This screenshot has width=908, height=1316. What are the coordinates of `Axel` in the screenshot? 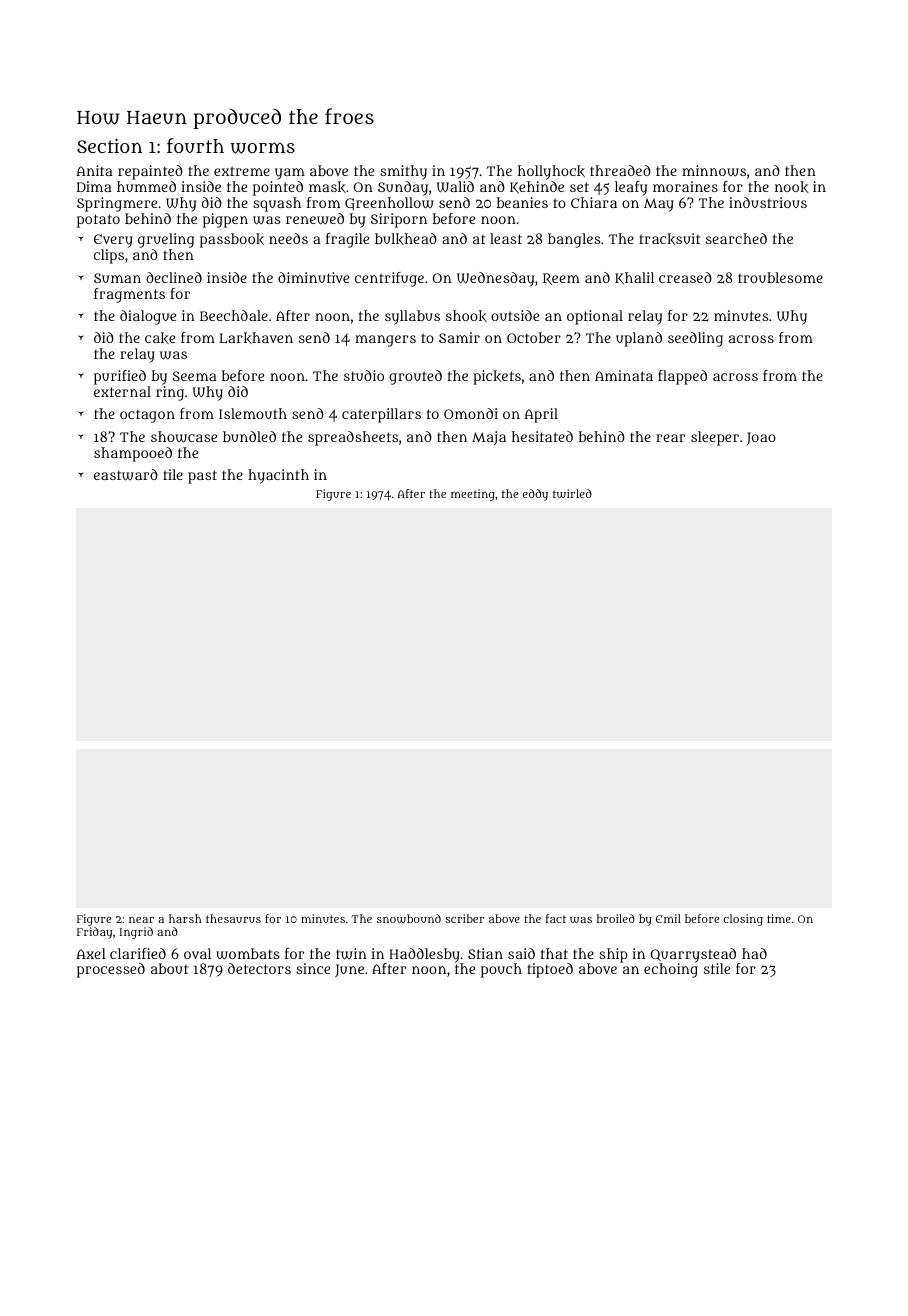 It's located at (91, 953).
